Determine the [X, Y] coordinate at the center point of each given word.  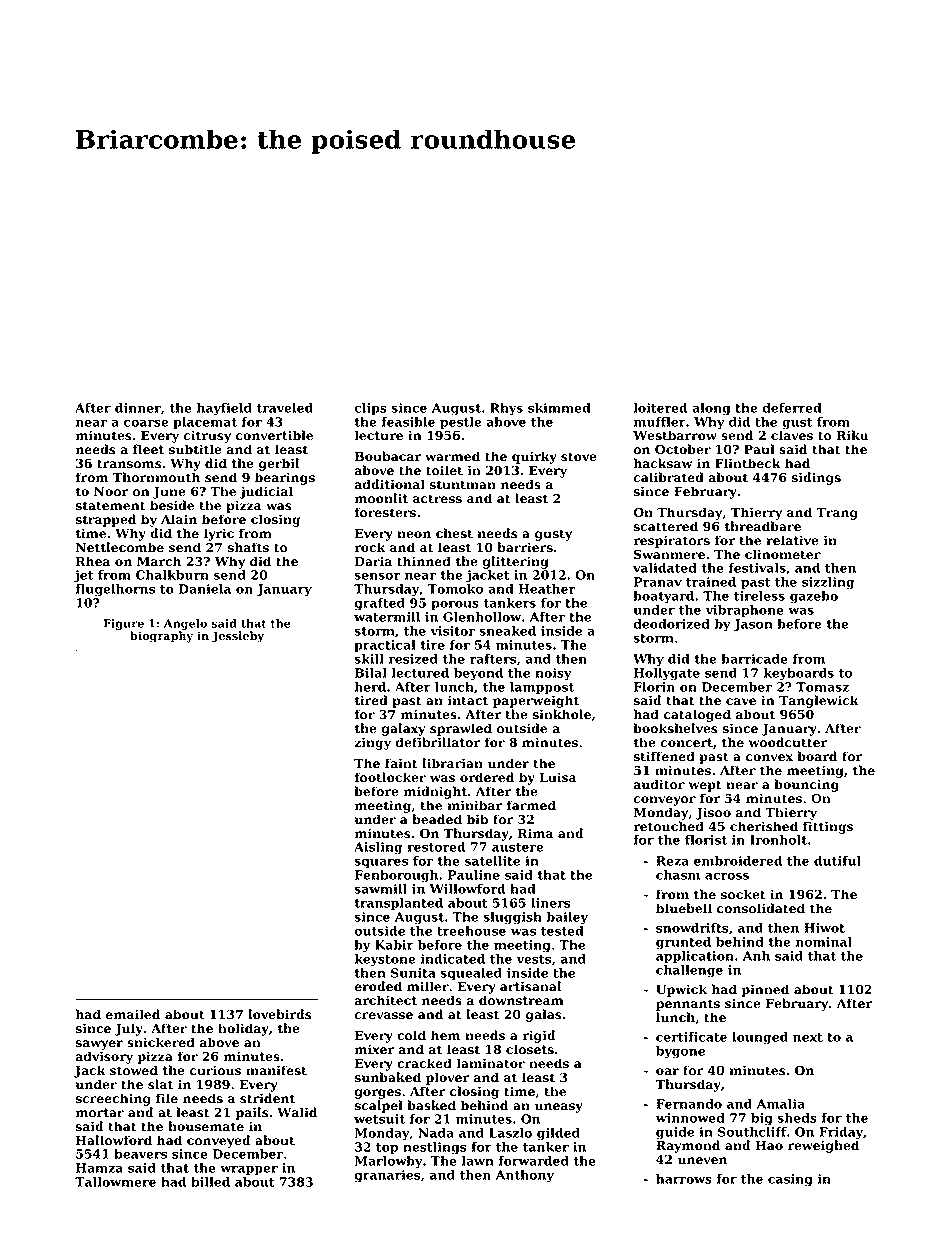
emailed [133, 1014]
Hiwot [824, 928]
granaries [387, 1176]
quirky [534, 457]
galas [544, 1015]
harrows [684, 1179]
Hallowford [114, 1140]
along [711, 409]
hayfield [224, 409]
